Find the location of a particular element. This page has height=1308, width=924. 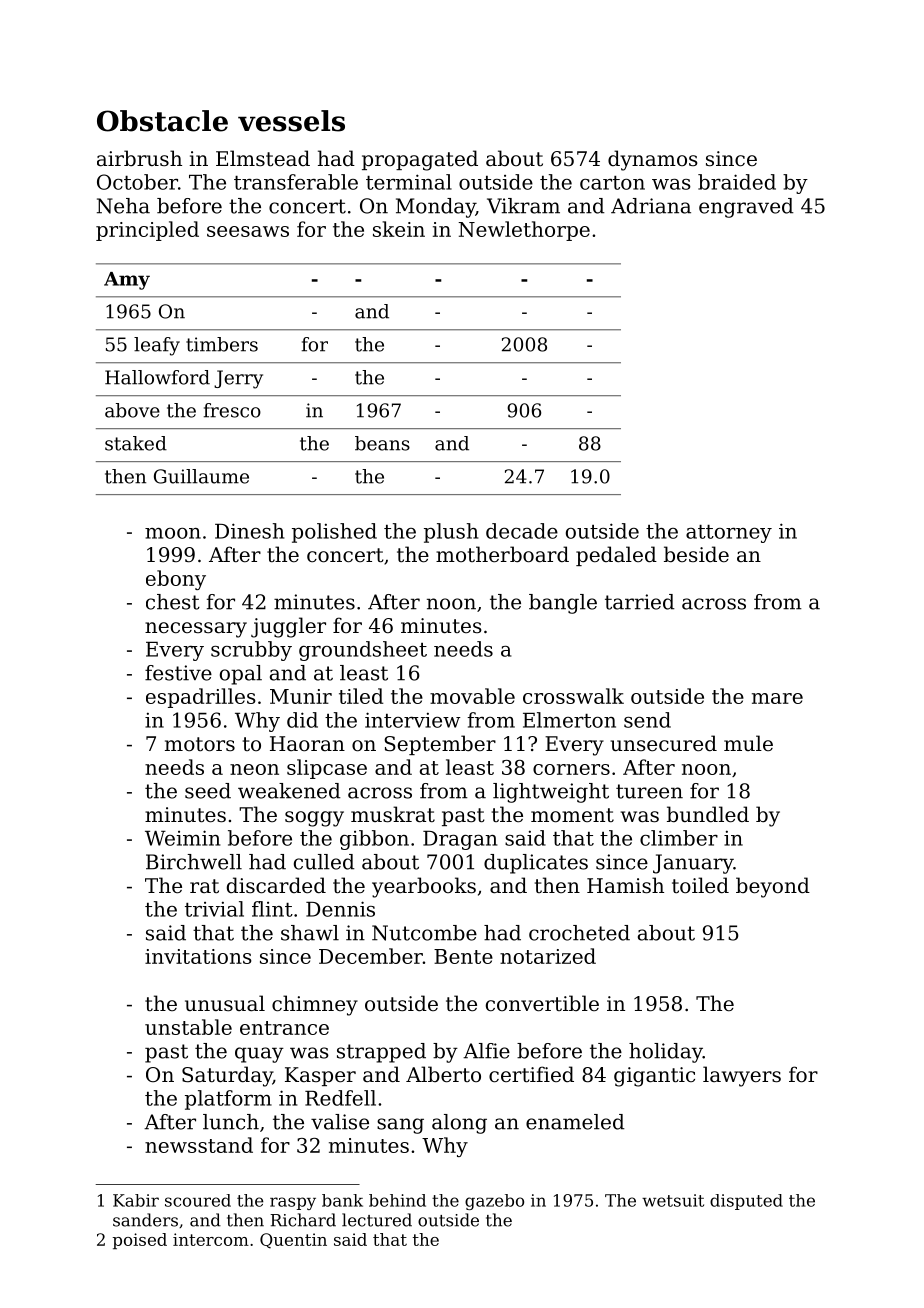

poised is located at coordinates (140, 1241).
